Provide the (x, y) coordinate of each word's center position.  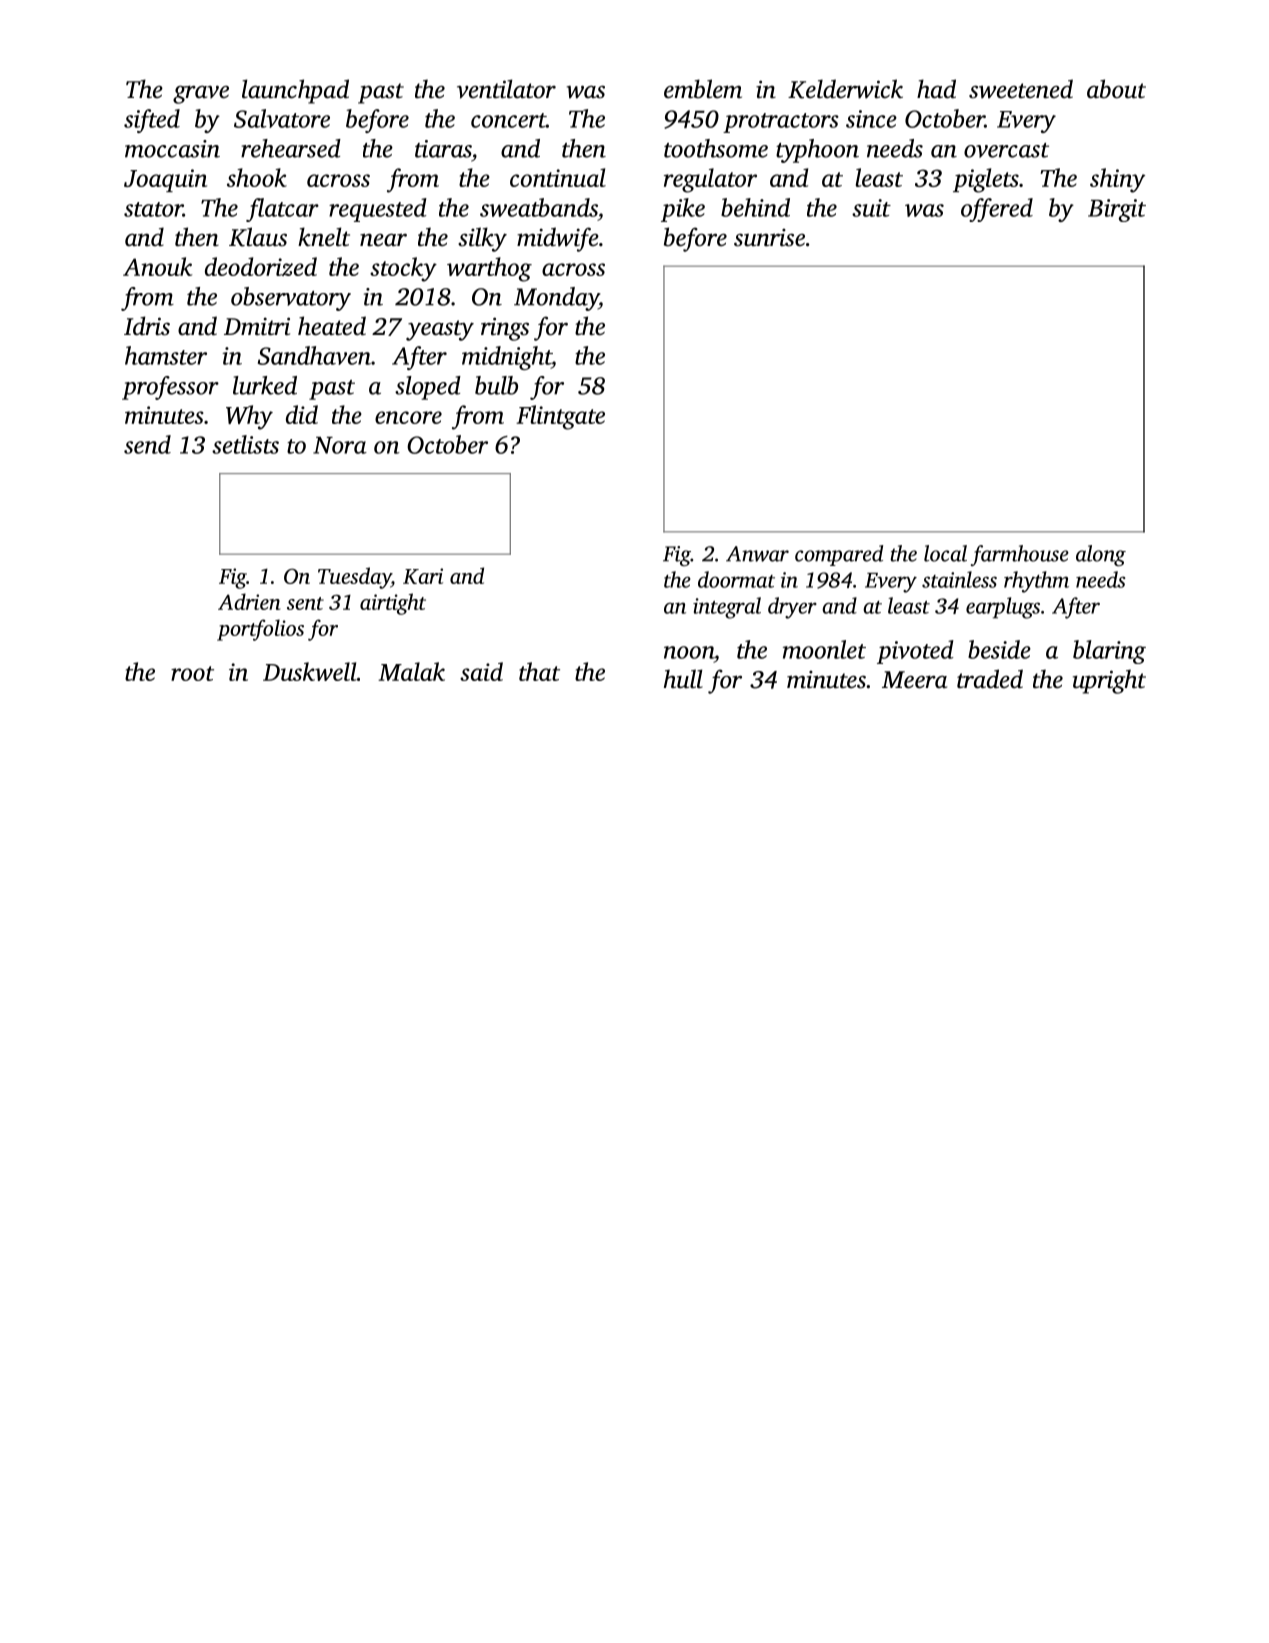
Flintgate (560, 417)
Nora (340, 445)
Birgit (1117, 210)
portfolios (260, 630)
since (871, 119)
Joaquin (165, 180)
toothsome (716, 148)
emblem (703, 89)
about (1116, 89)
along (1101, 555)
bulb (496, 385)
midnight (507, 358)
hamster (166, 355)
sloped (428, 388)
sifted (152, 121)
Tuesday (354, 578)
